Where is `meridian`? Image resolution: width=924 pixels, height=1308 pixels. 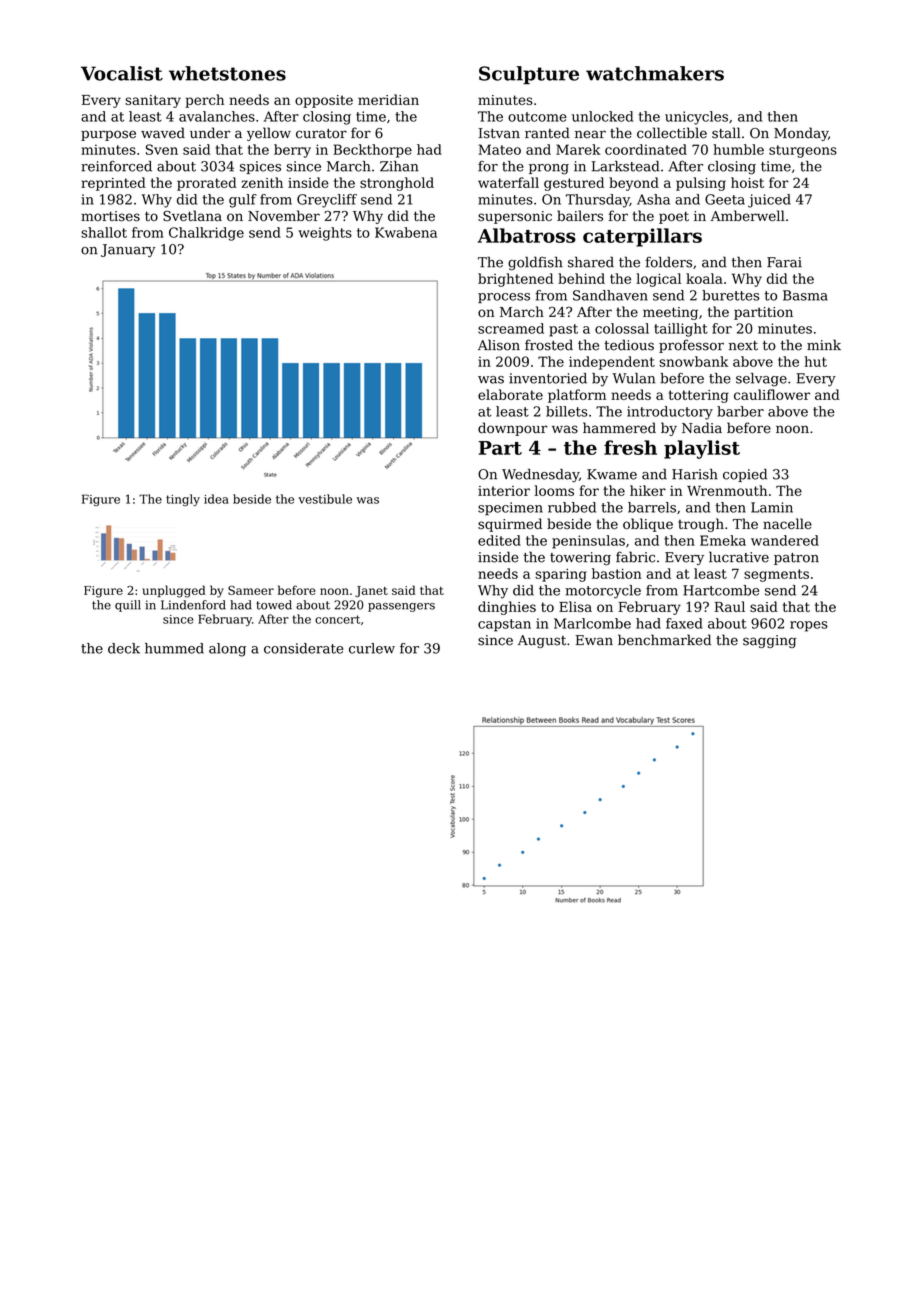 meridian is located at coordinates (388, 99).
